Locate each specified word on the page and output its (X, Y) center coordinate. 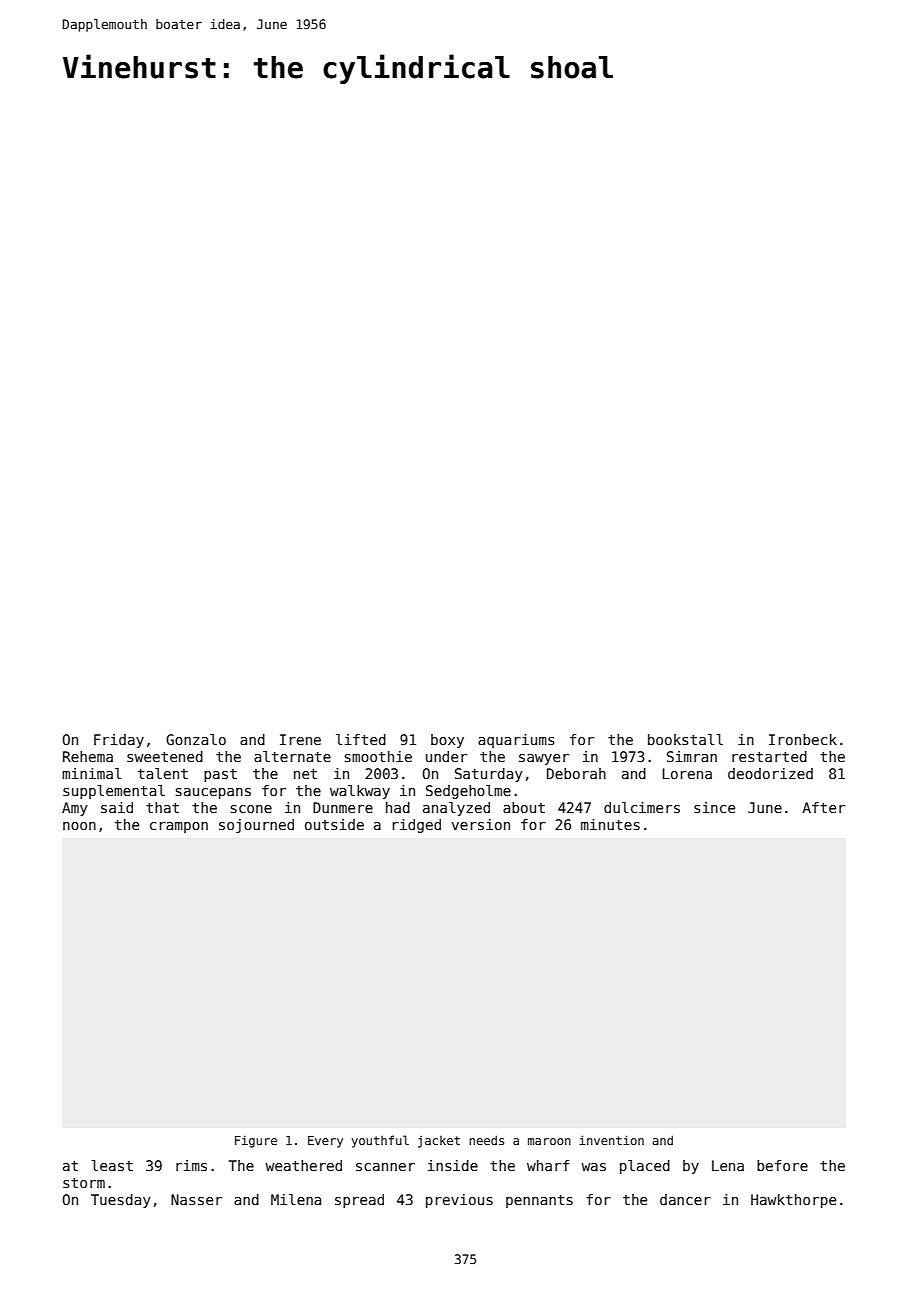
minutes (610, 824)
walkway (360, 792)
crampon (179, 827)
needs (486, 1140)
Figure (256, 1141)
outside (334, 824)
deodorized (770, 773)
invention (611, 1140)
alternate (292, 756)
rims (191, 1165)
